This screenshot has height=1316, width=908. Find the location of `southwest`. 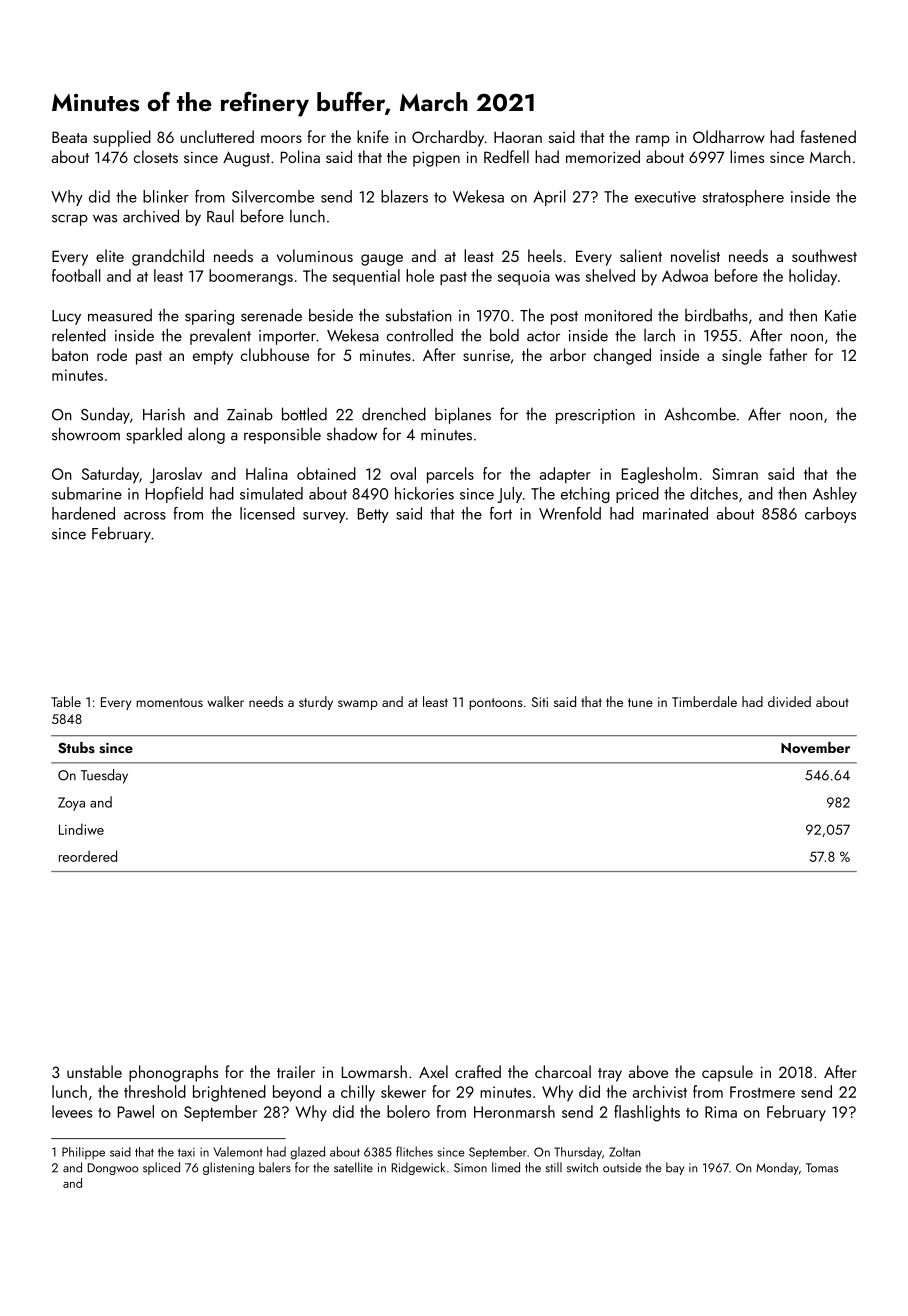

southwest is located at coordinates (824, 255).
